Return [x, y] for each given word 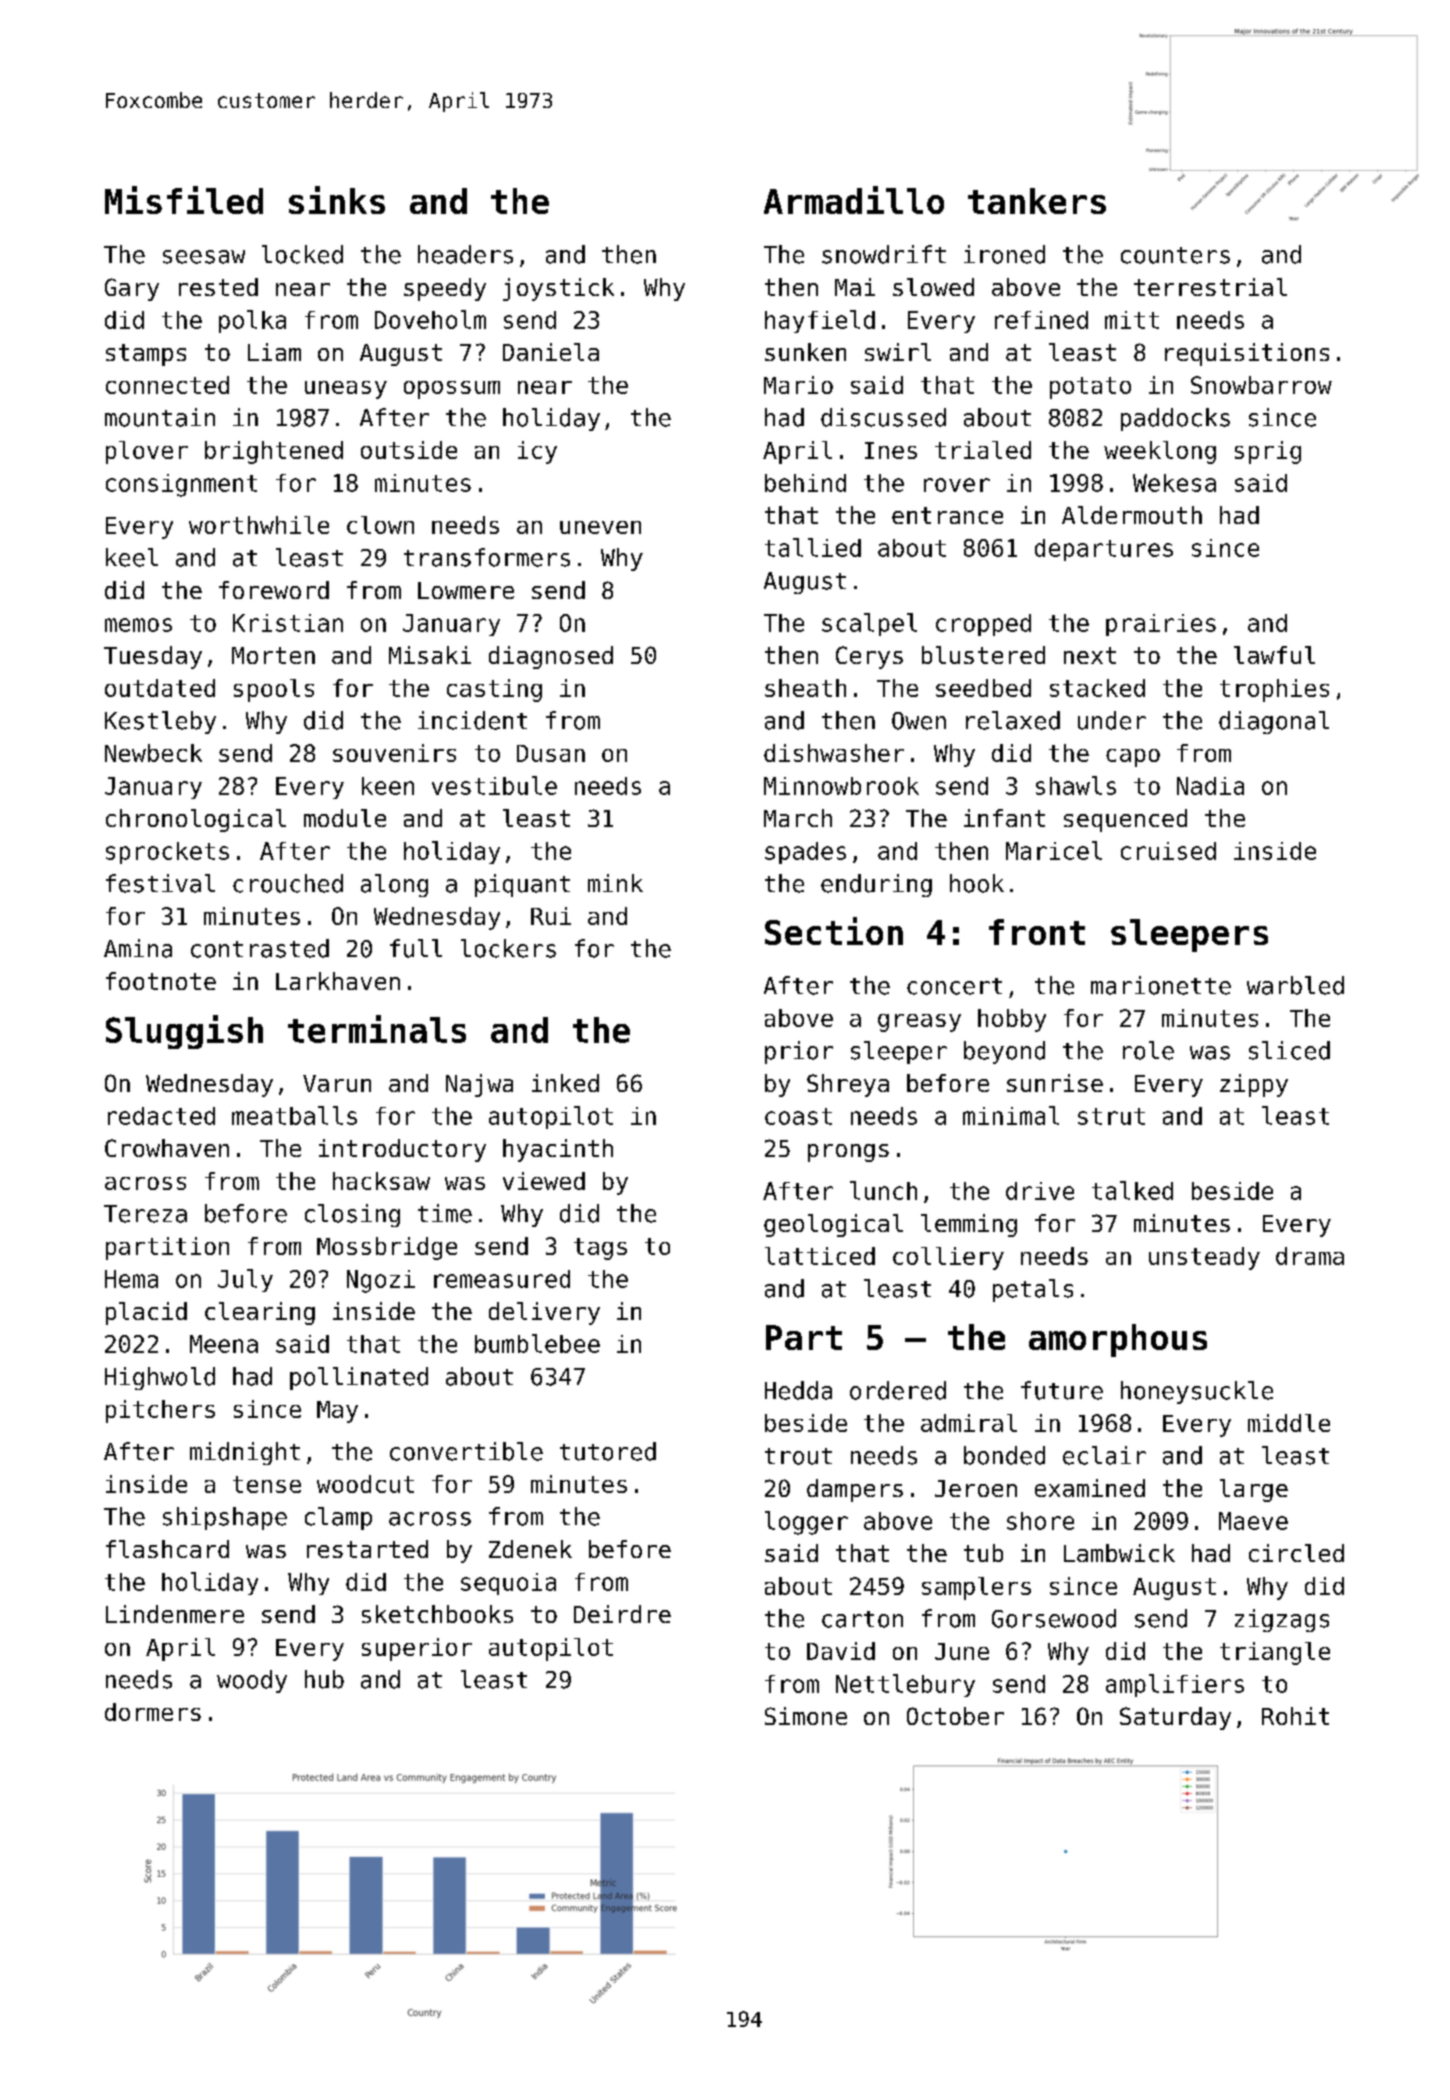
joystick [558, 289]
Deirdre [622, 1614]
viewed [544, 1181]
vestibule [494, 785]
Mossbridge [387, 1248]
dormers [153, 1712]
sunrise [1055, 1083]
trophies [1274, 690]
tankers [1037, 201]
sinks [337, 200]
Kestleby [160, 722]
